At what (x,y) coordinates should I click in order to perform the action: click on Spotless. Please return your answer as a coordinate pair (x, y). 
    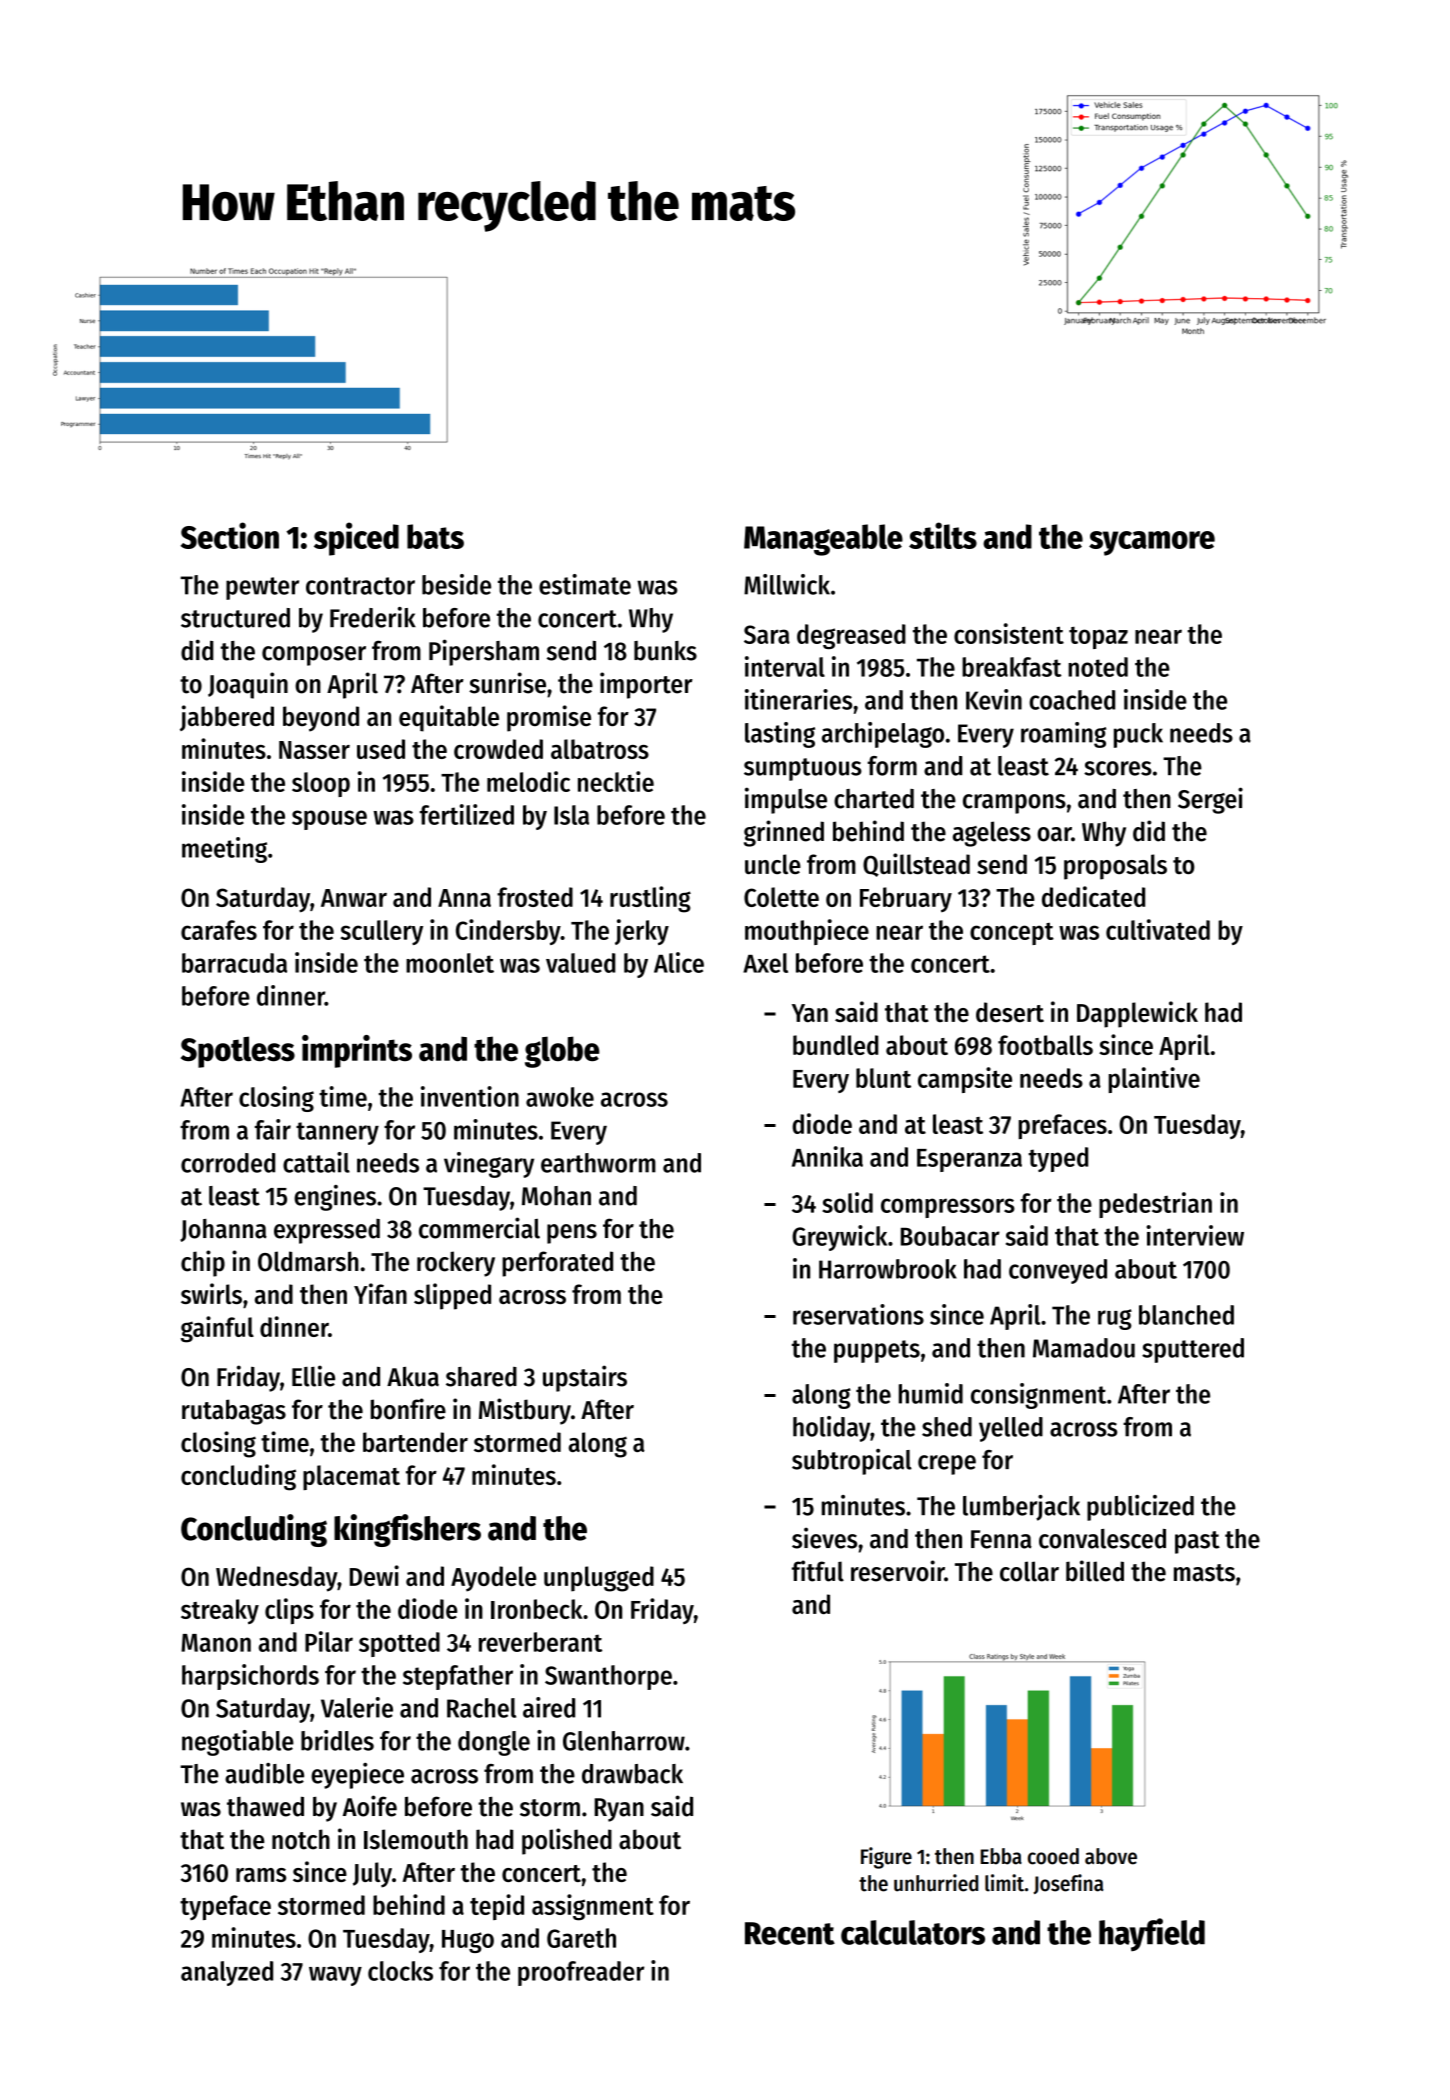
    Looking at the image, I should click on (238, 1052).
